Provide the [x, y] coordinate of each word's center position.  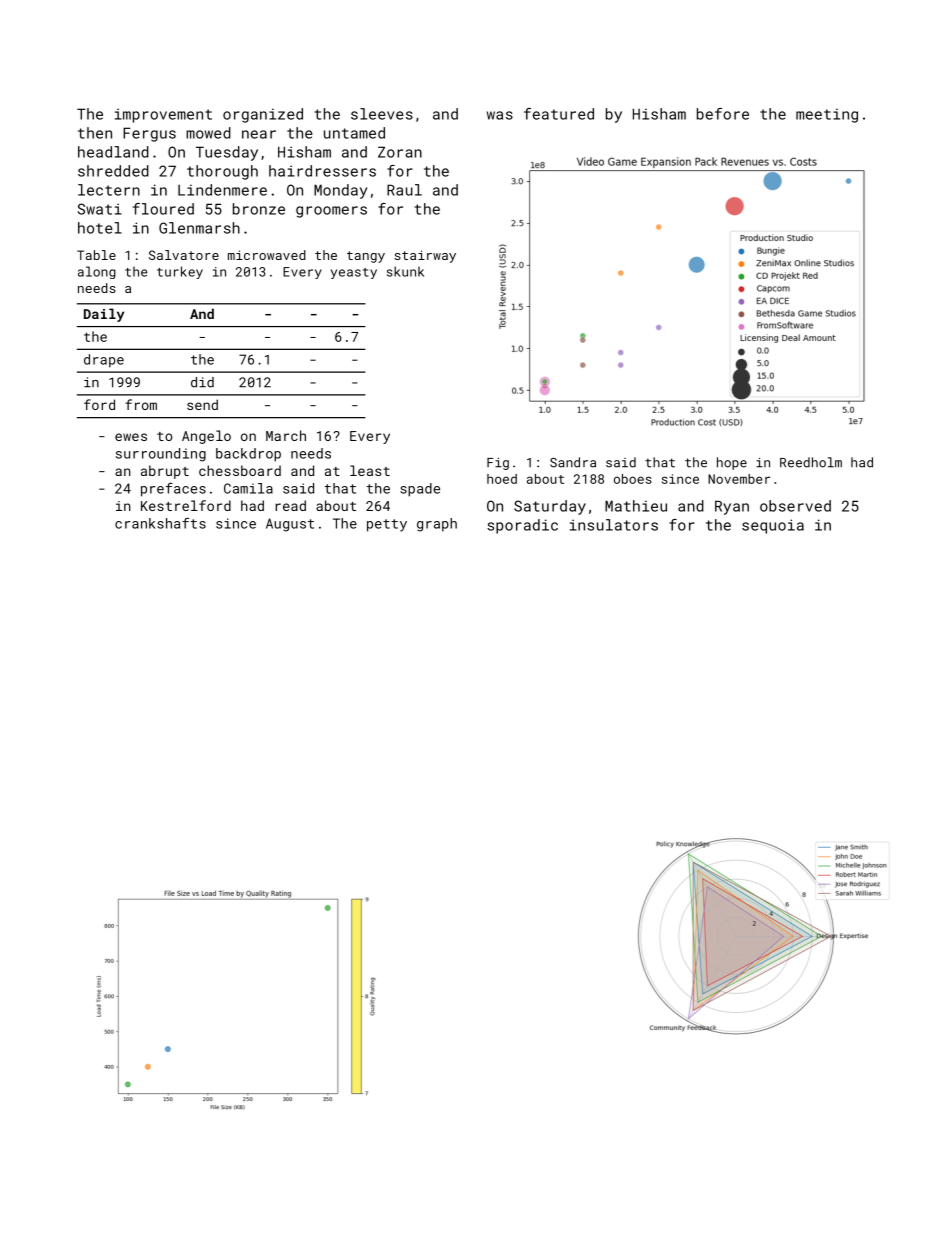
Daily [104, 315]
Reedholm [811, 462]
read [290, 505]
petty [387, 525]
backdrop [248, 455]
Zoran [400, 152]
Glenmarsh [199, 228]
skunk [405, 271]
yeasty [354, 273]
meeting [827, 115]
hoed [502, 479]
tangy [366, 257]
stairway [425, 256]
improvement [163, 115]
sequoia [773, 526]
